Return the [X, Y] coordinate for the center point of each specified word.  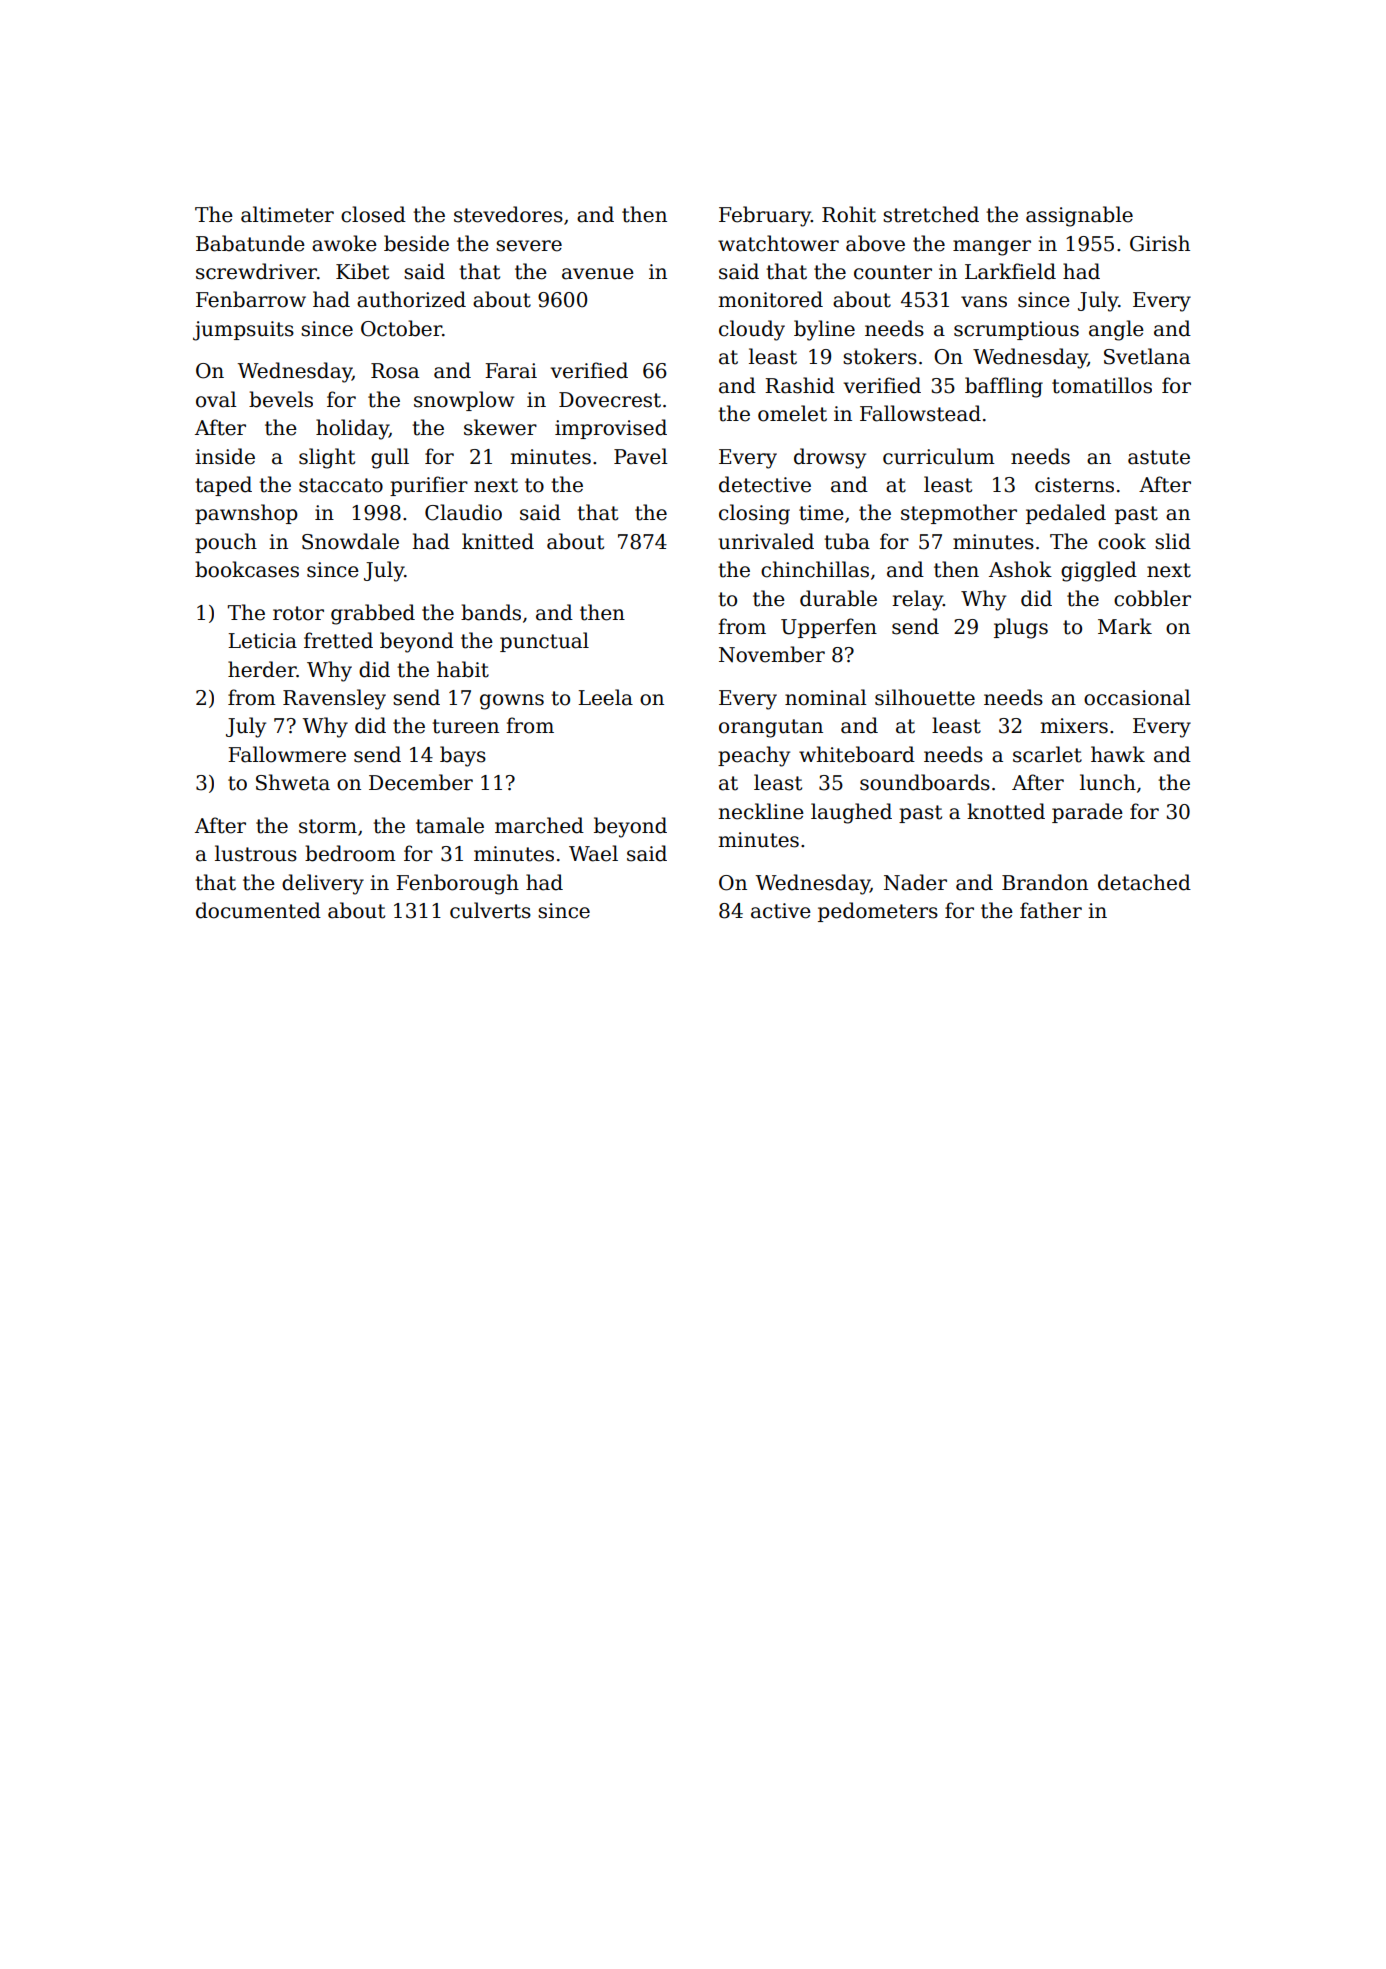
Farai [511, 371]
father [1051, 910]
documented [258, 910]
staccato [341, 485]
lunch [1108, 782]
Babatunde [250, 243]
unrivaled [766, 541]
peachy [754, 756]
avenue [598, 274]
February [765, 216]
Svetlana [1147, 356]
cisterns [1074, 485]
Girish [1160, 243]
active [781, 911]
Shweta [293, 782]
